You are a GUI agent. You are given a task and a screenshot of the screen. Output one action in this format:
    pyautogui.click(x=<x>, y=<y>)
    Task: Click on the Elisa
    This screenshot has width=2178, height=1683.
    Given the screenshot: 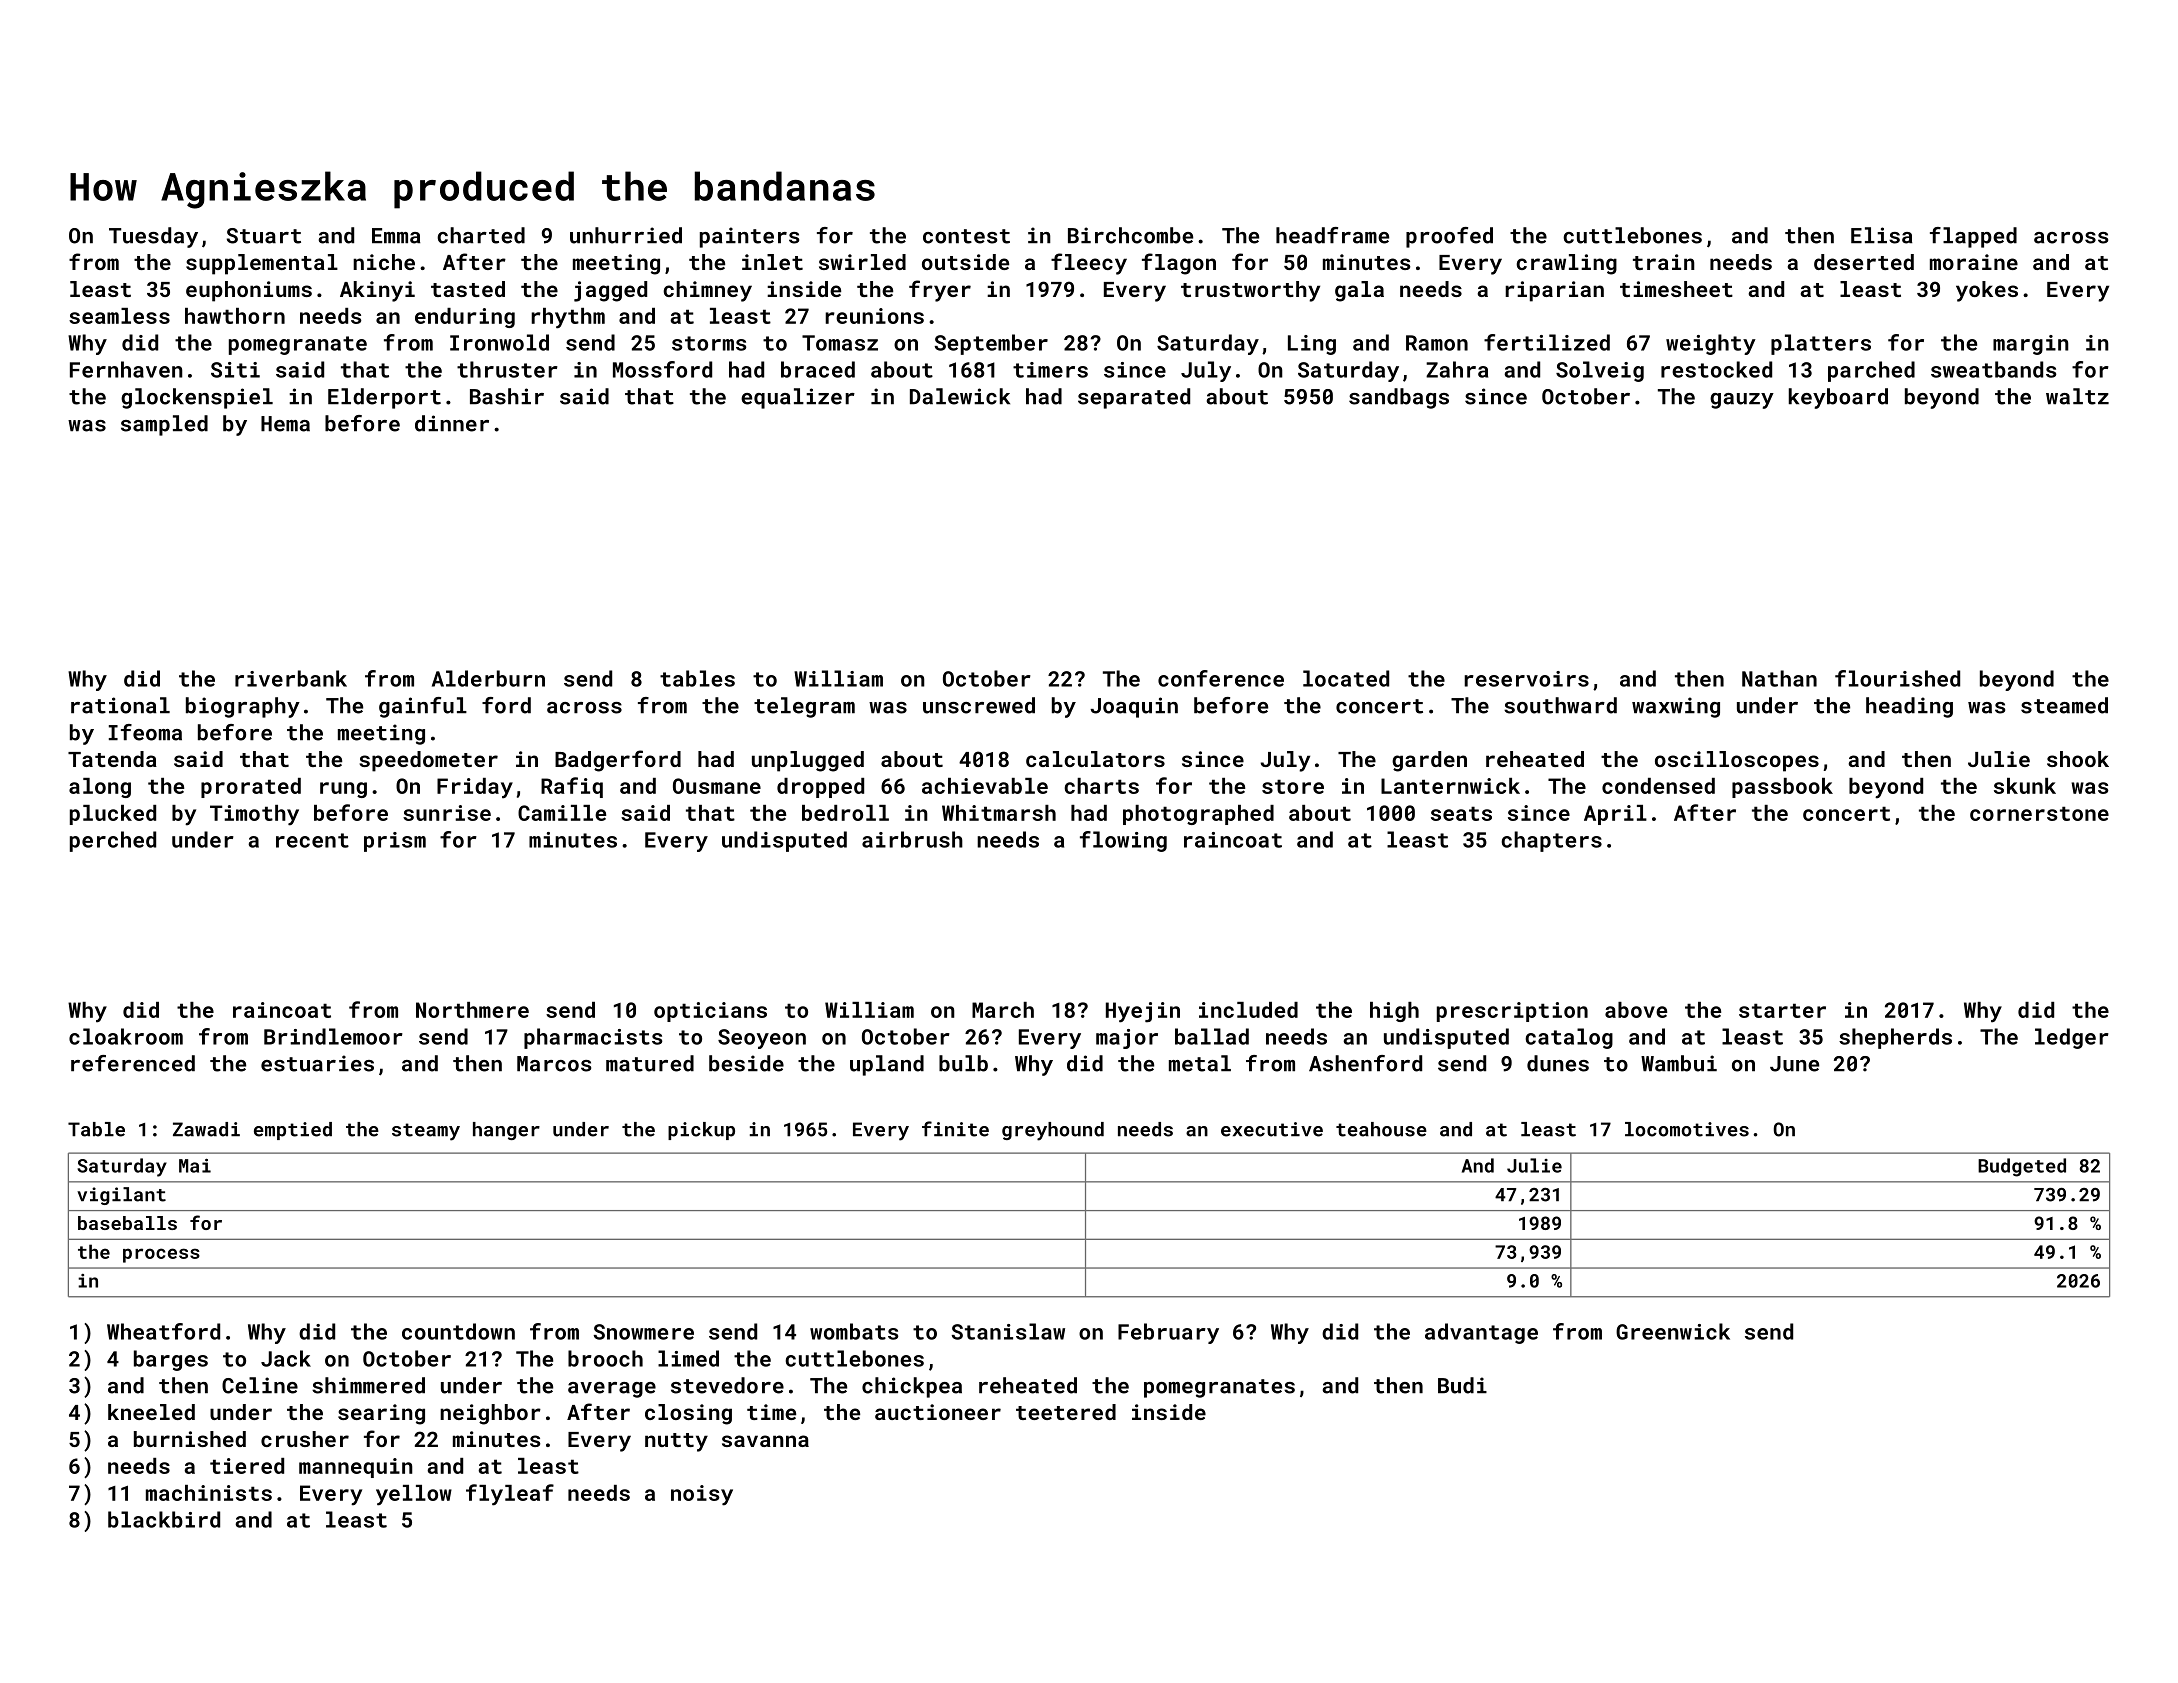 What is the action you would take?
    pyautogui.click(x=1881, y=235)
